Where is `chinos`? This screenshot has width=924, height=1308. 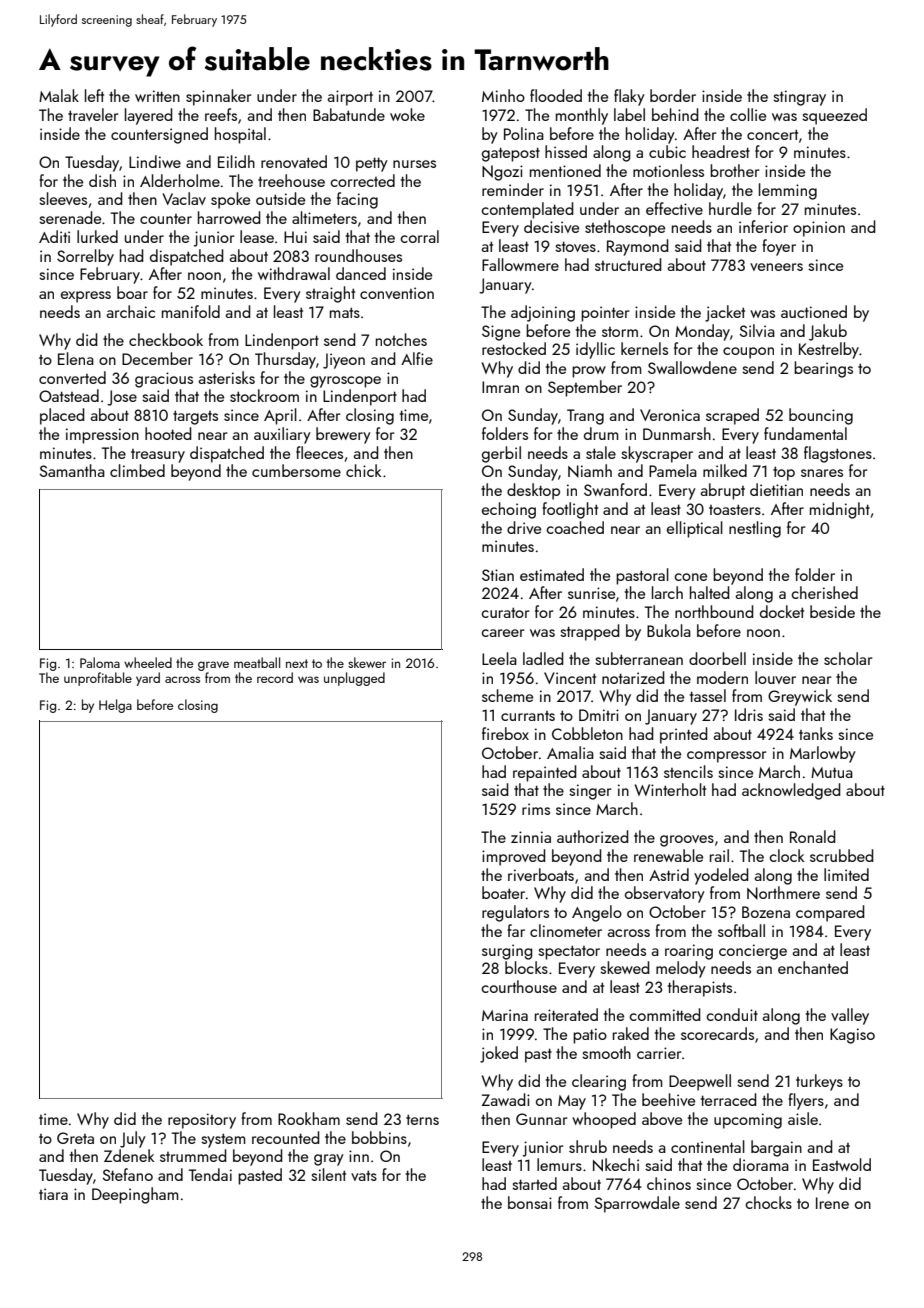
chinos is located at coordinates (669, 1183).
